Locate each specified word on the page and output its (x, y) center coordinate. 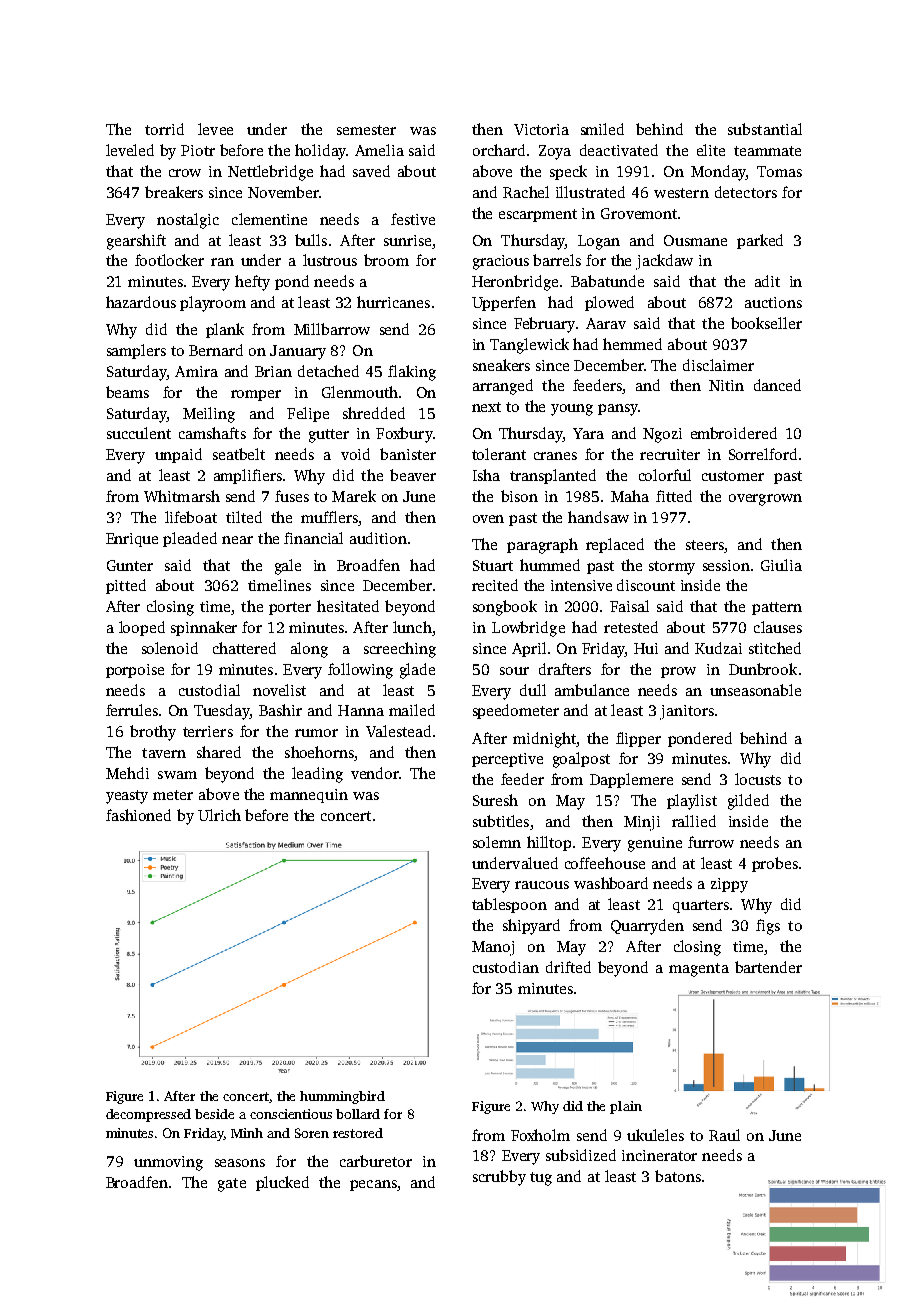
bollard (358, 1114)
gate (232, 1185)
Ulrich (219, 815)
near (237, 540)
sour (514, 671)
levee (215, 129)
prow (678, 672)
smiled (602, 129)
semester (366, 130)
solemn (497, 842)
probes (775, 864)
